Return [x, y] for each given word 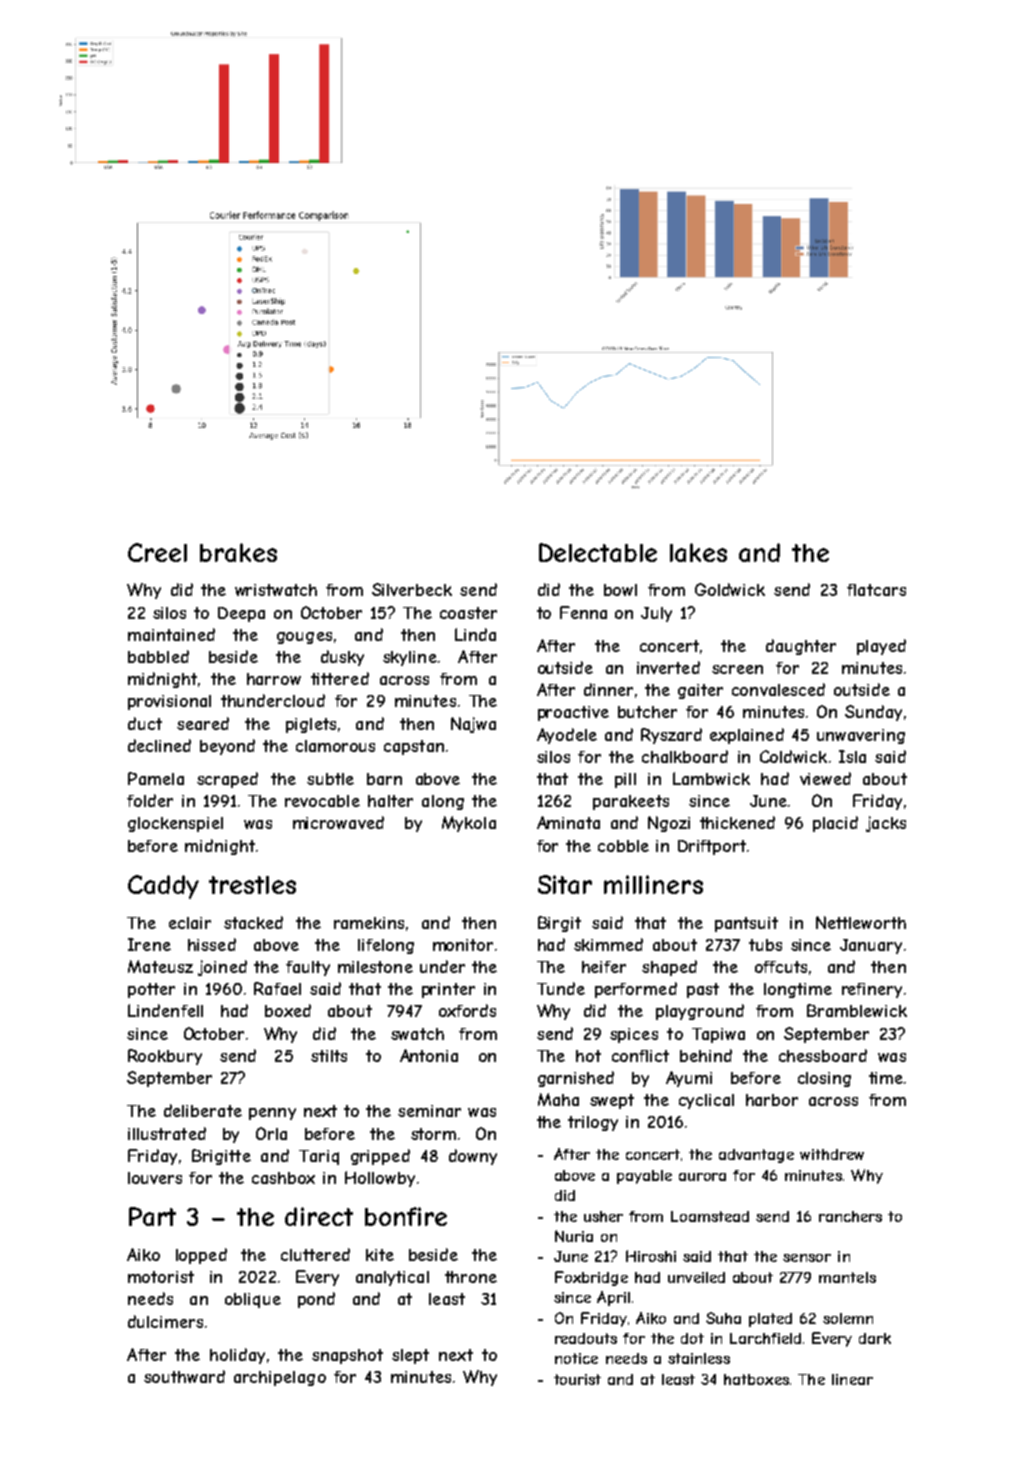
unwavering [861, 736]
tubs [765, 945]
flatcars [876, 590]
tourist [577, 1379]
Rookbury [165, 1057]
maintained [171, 634]
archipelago [280, 1378]
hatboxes [756, 1379]
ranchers [850, 1216]
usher [603, 1216]
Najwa [473, 725]
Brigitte [221, 1157]
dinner [608, 689]
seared [203, 723]
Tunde [561, 988]
